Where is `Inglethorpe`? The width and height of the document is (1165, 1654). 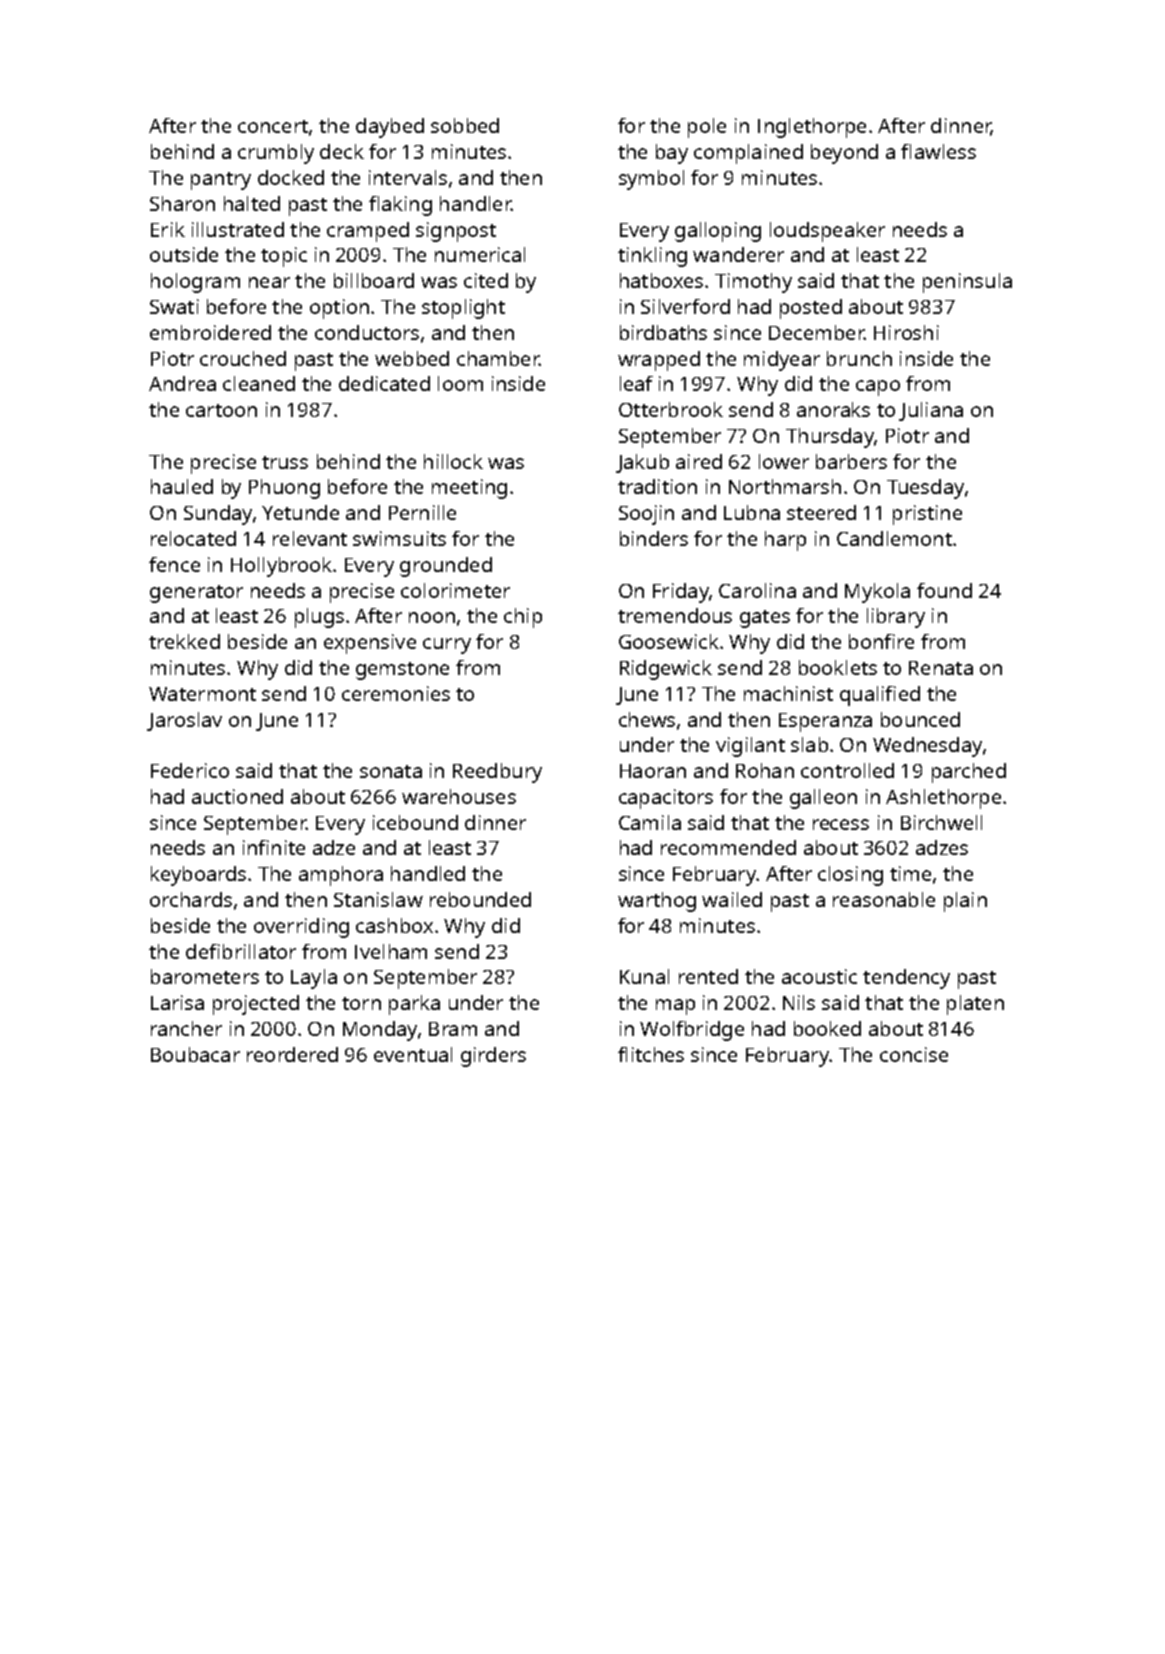
Inglethorpe is located at coordinates (812, 128).
